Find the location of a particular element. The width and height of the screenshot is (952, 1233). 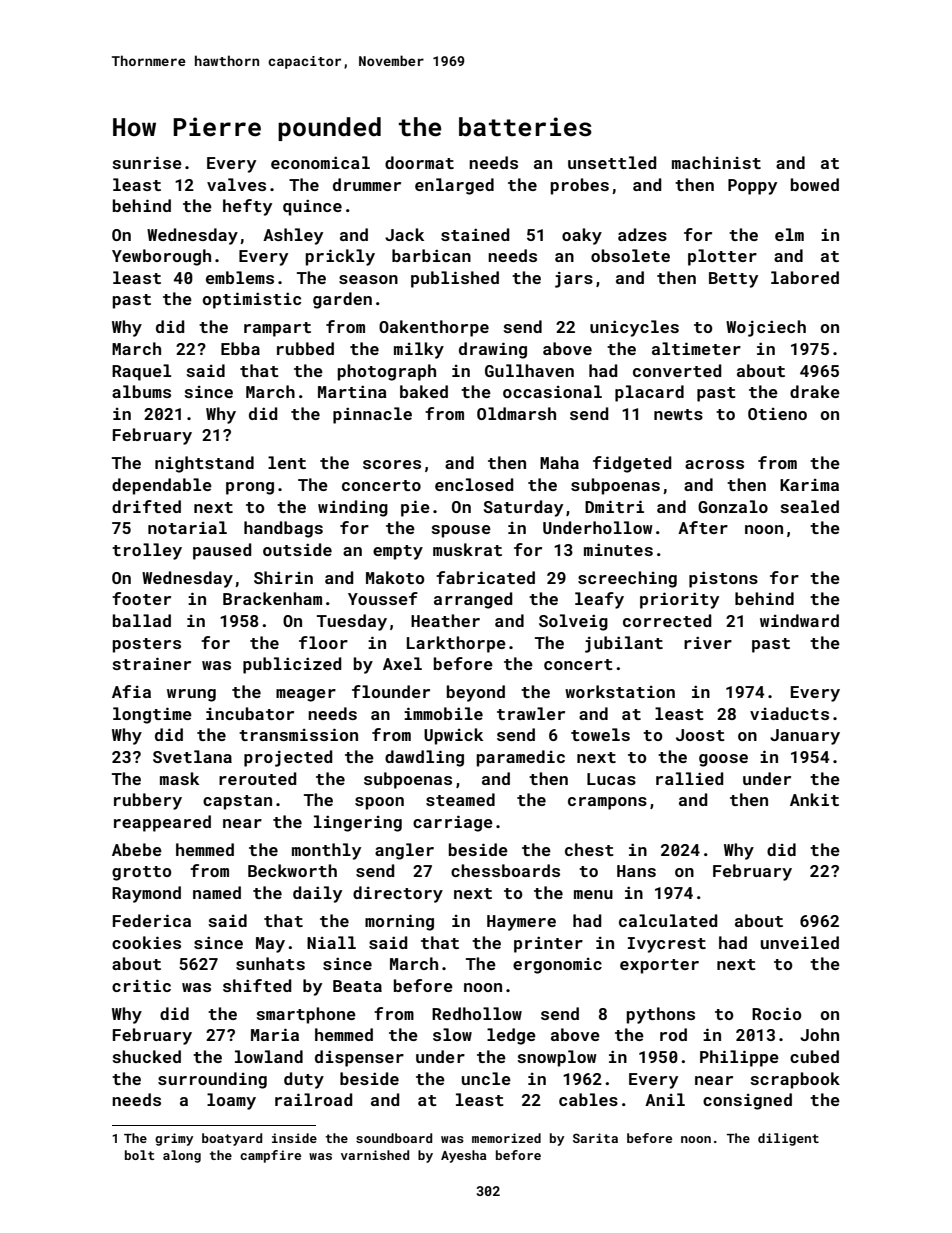

sunrise is located at coordinates (147, 162).
